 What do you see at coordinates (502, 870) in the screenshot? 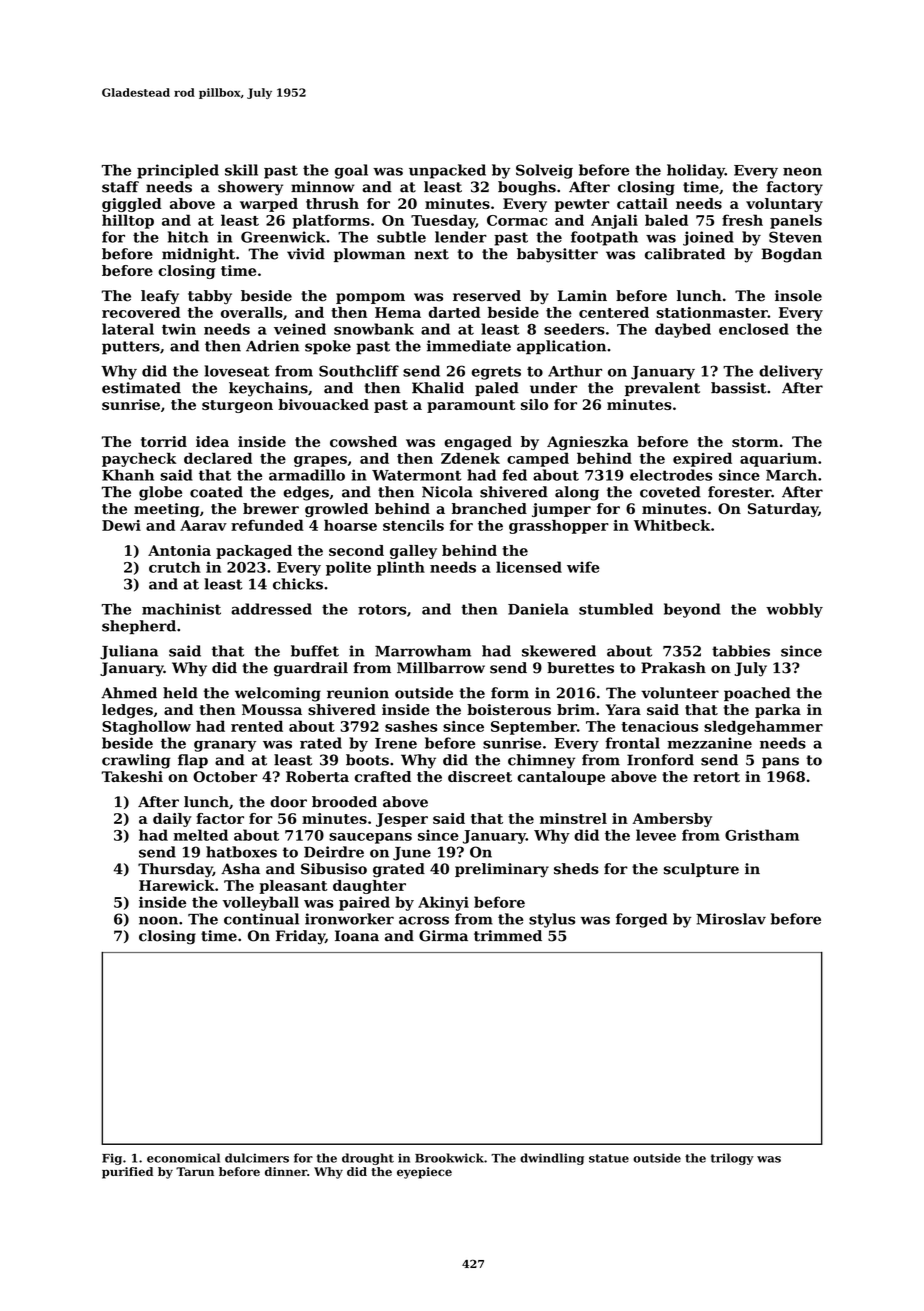
I see `preliminary` at bounding box center [502, 870].
